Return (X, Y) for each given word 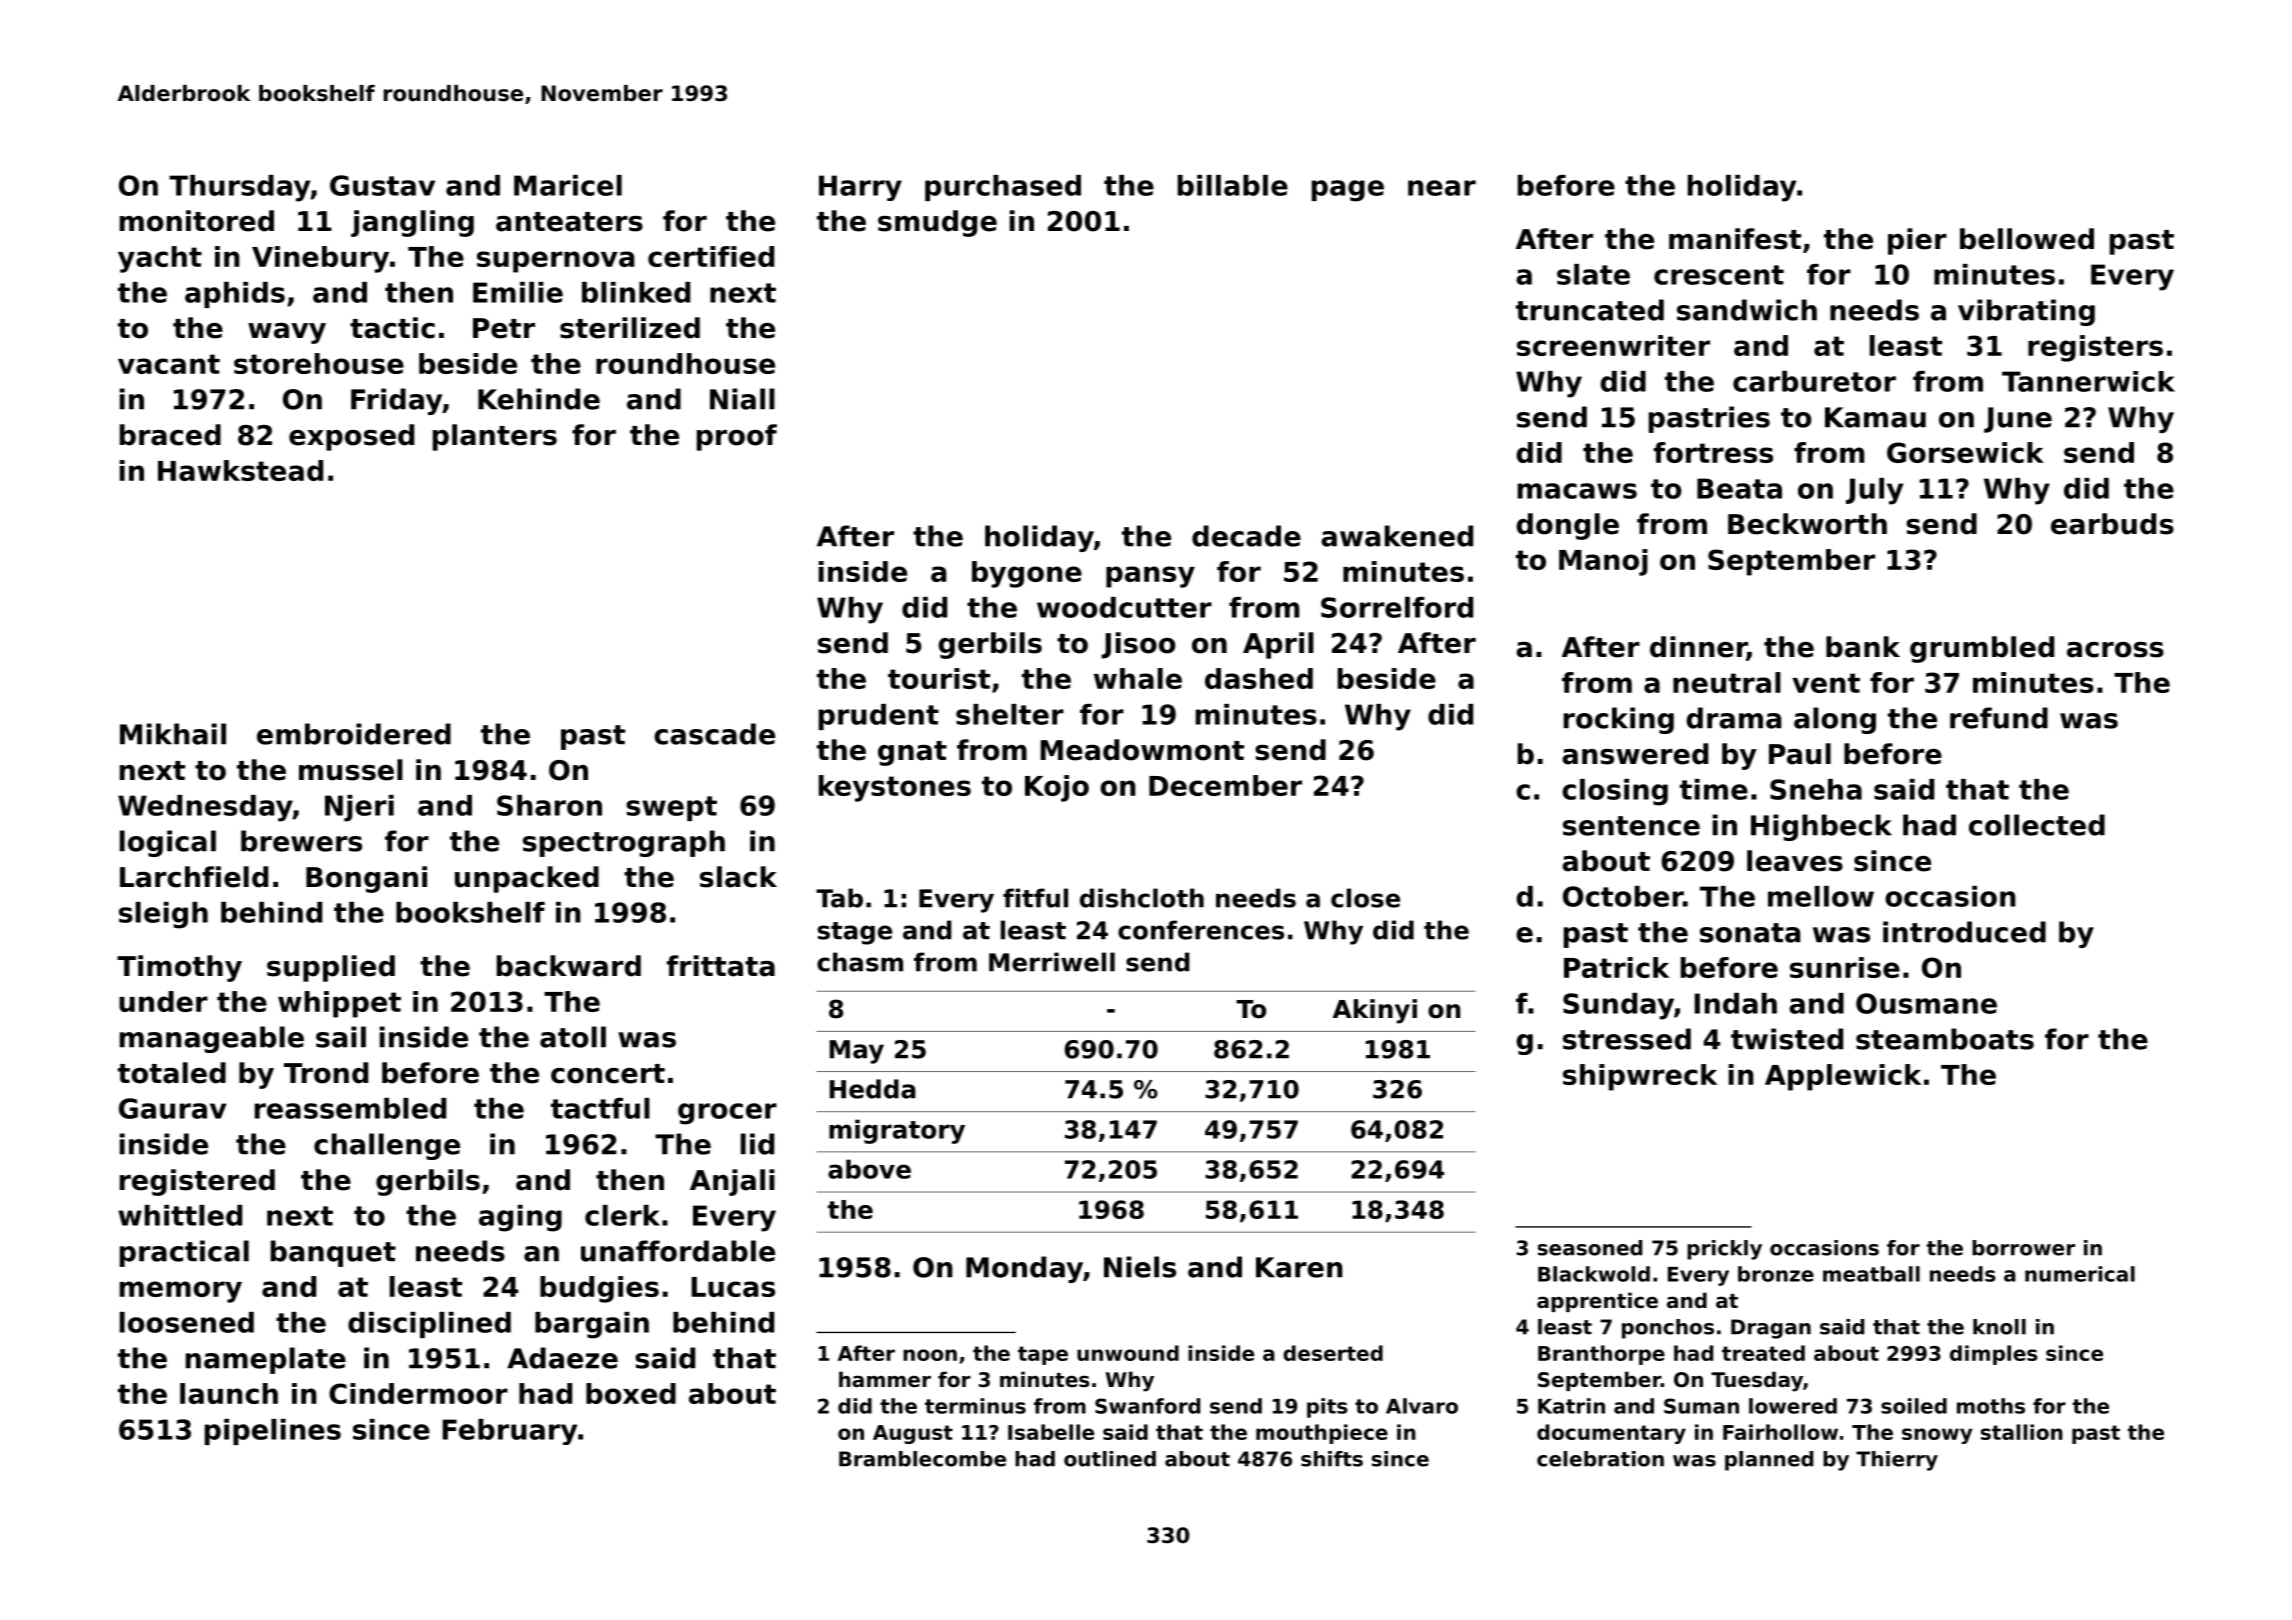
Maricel (568, 185)
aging (520, 1218)
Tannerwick (2088, 381)
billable (1233, 185)
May (857, 1052)
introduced (1964, 932)
